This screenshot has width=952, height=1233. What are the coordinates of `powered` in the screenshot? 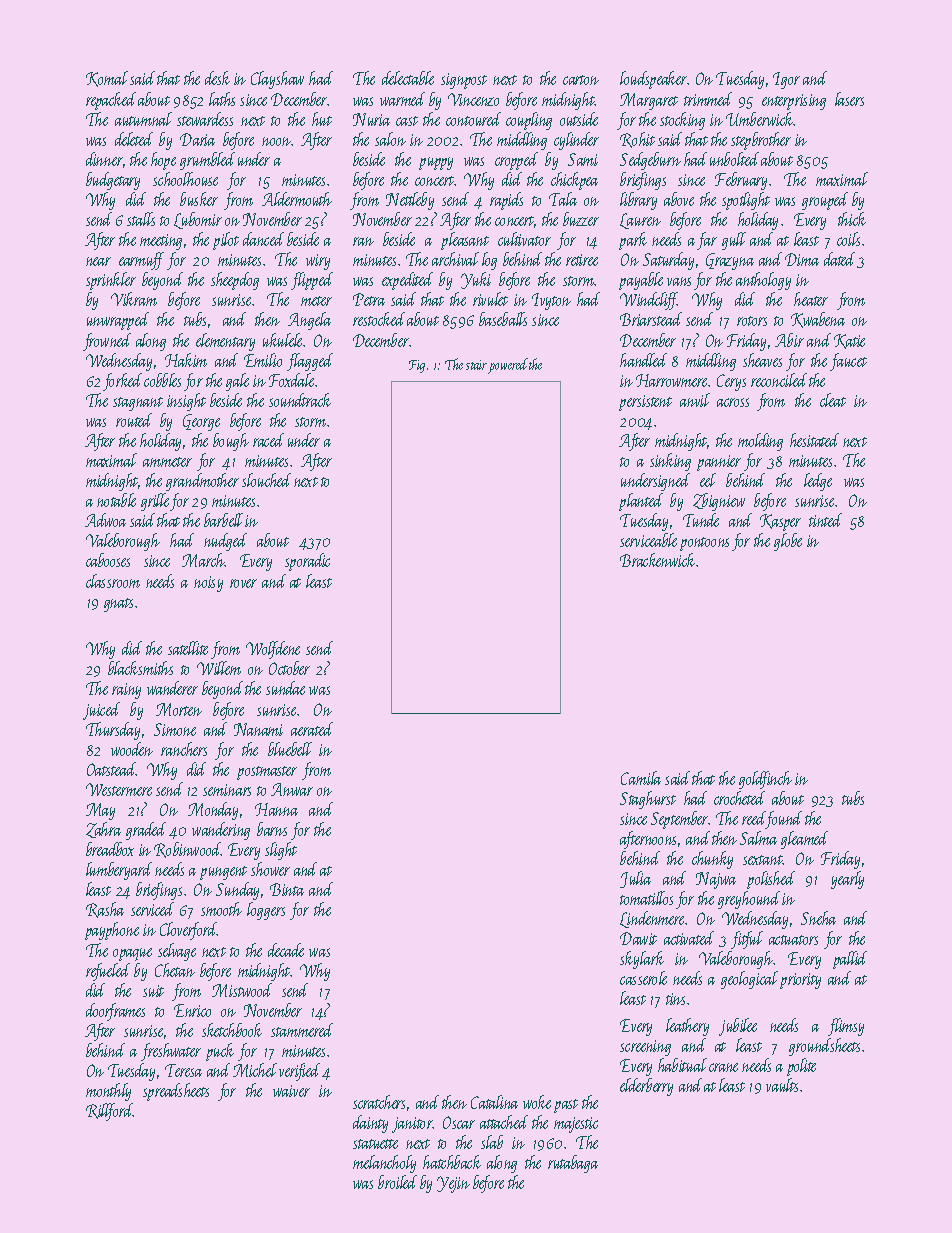 It's located at (508, 366).
